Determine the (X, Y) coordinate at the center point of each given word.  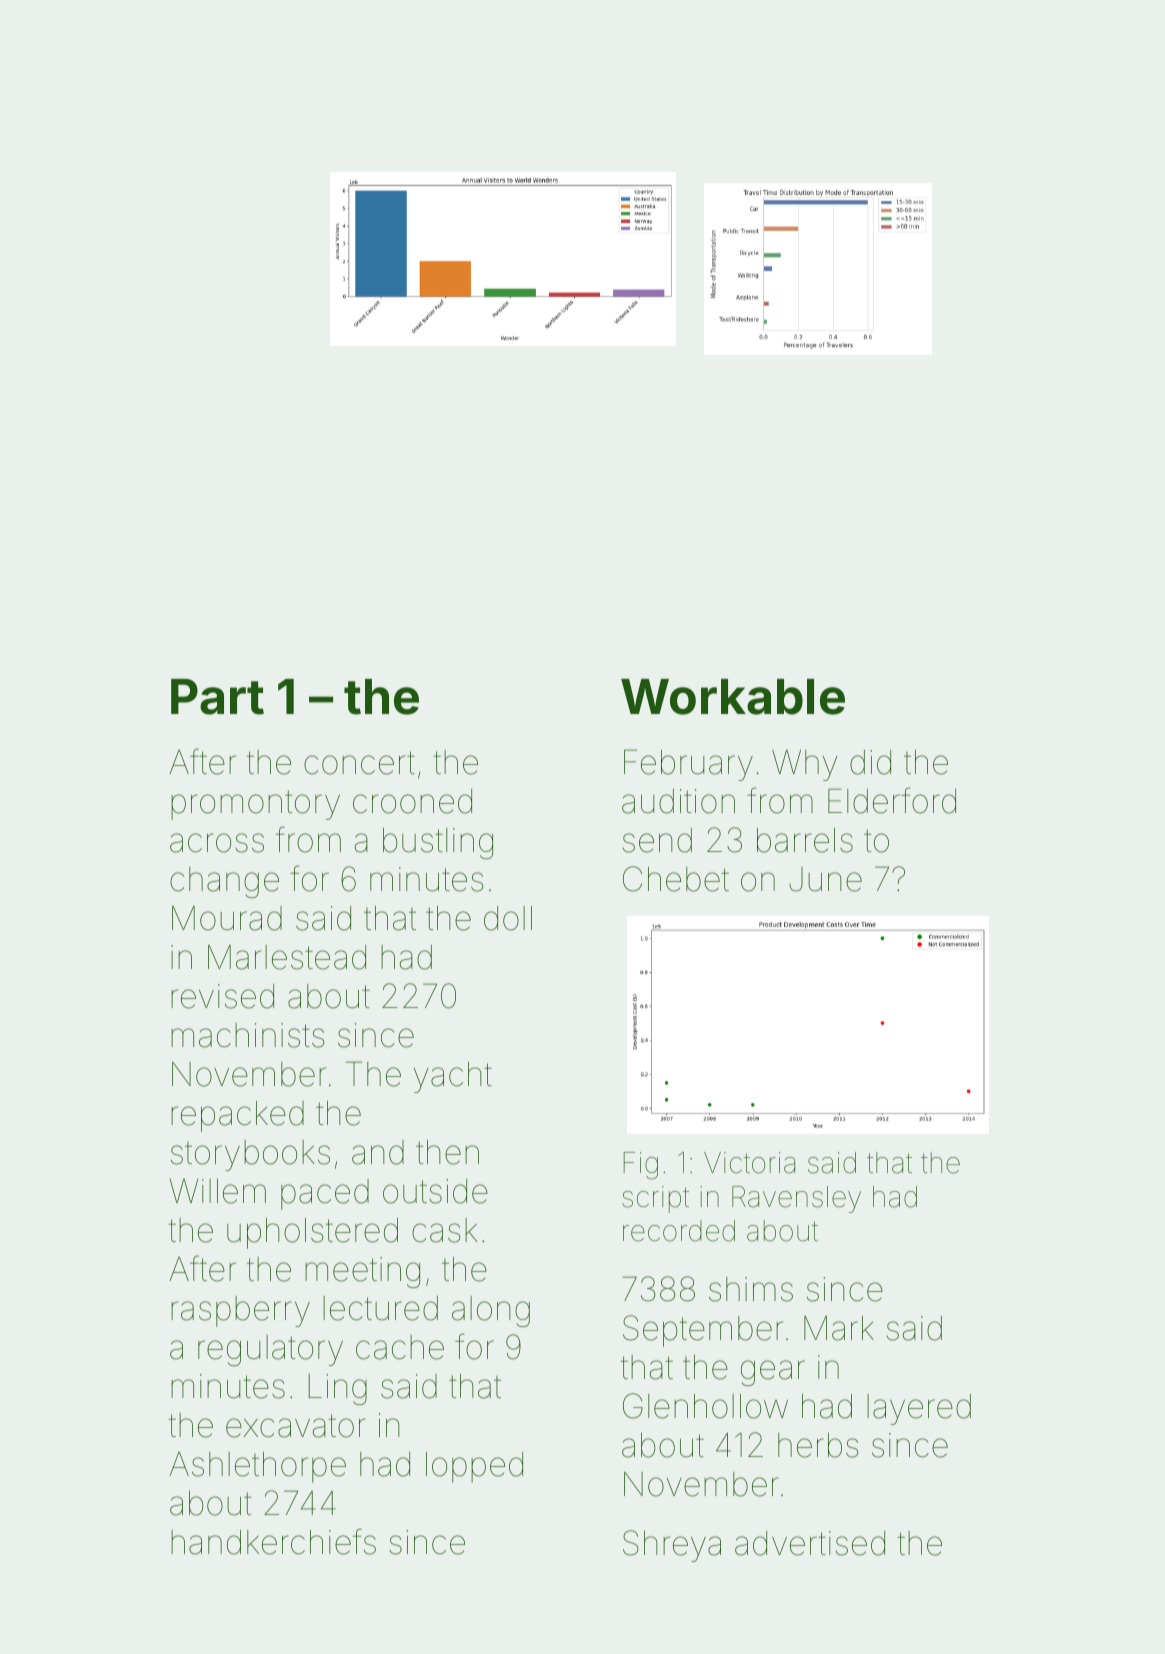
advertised (810, 1543)
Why (804, 765)
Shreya (672, 1546)
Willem (218, 1191)
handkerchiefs (273, 1541)
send (657, 840)
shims (751, 1289)
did (870, 762)
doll (508, 918)
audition (678, 801)
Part (217, 697)
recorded (679, 1231)
